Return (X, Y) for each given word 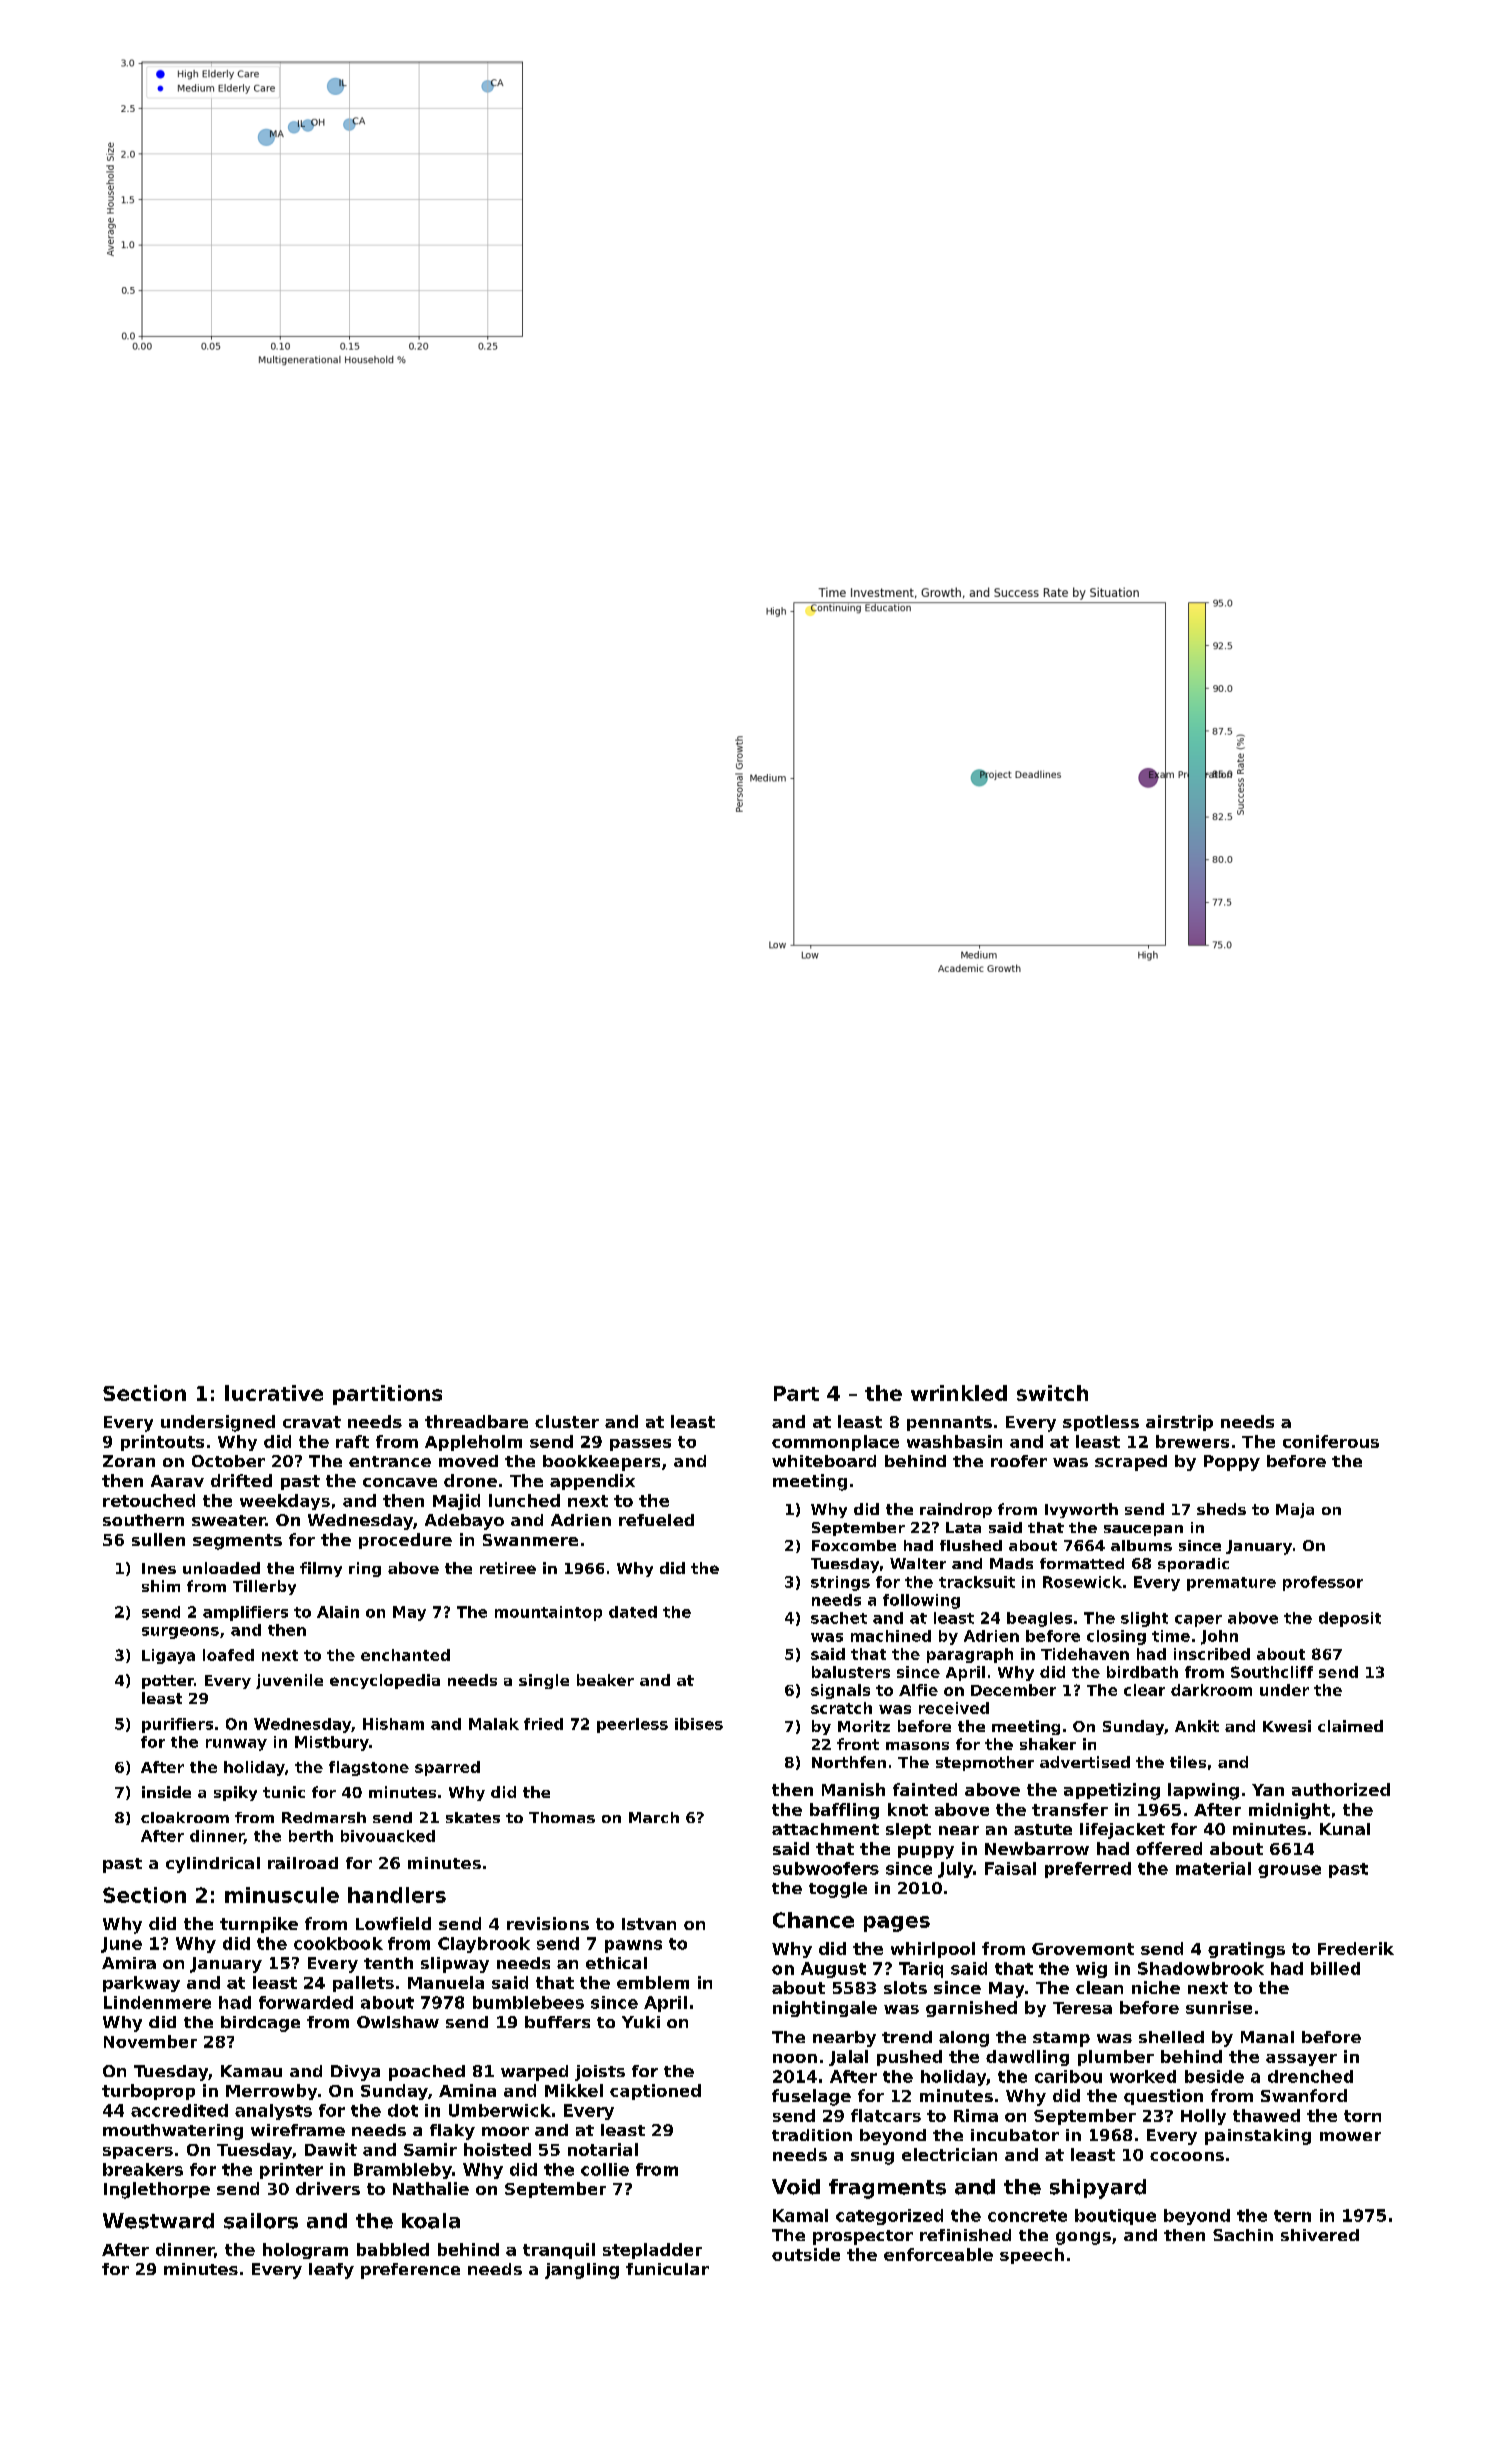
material (1213, 1868)
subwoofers (826, 1868)
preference (410, 2271)
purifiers (177, 1725)
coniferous (1331, 1441)
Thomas (562, 1817)
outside (806, 2254)
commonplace (835, 1443)
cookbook (338, 1943)
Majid (456, 1502)
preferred (1088, 1870)
